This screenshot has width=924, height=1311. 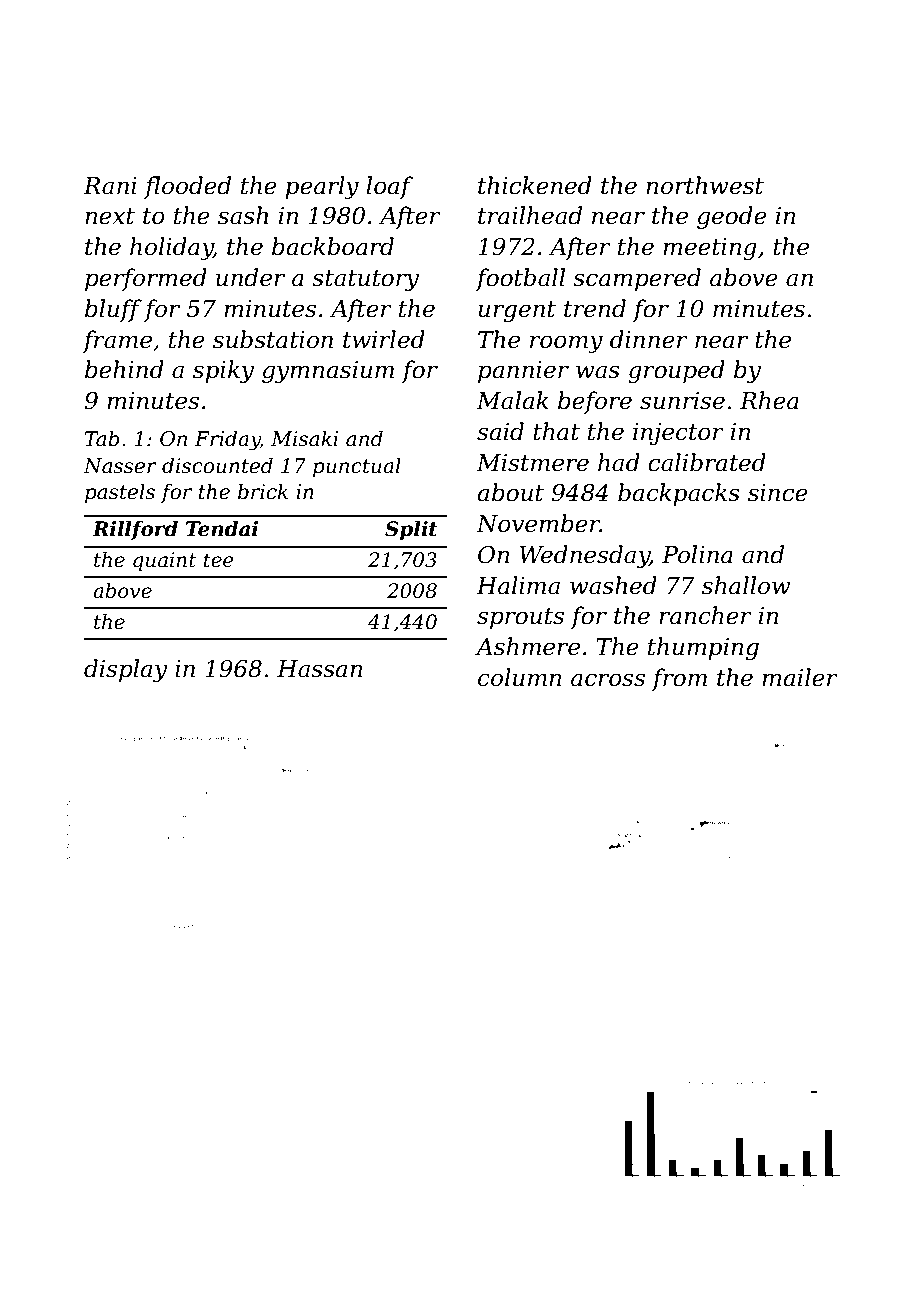 What do you see at coordinates (512, 400) in the screenshot?
I see `Malak` at bounding box center [512, 400].
